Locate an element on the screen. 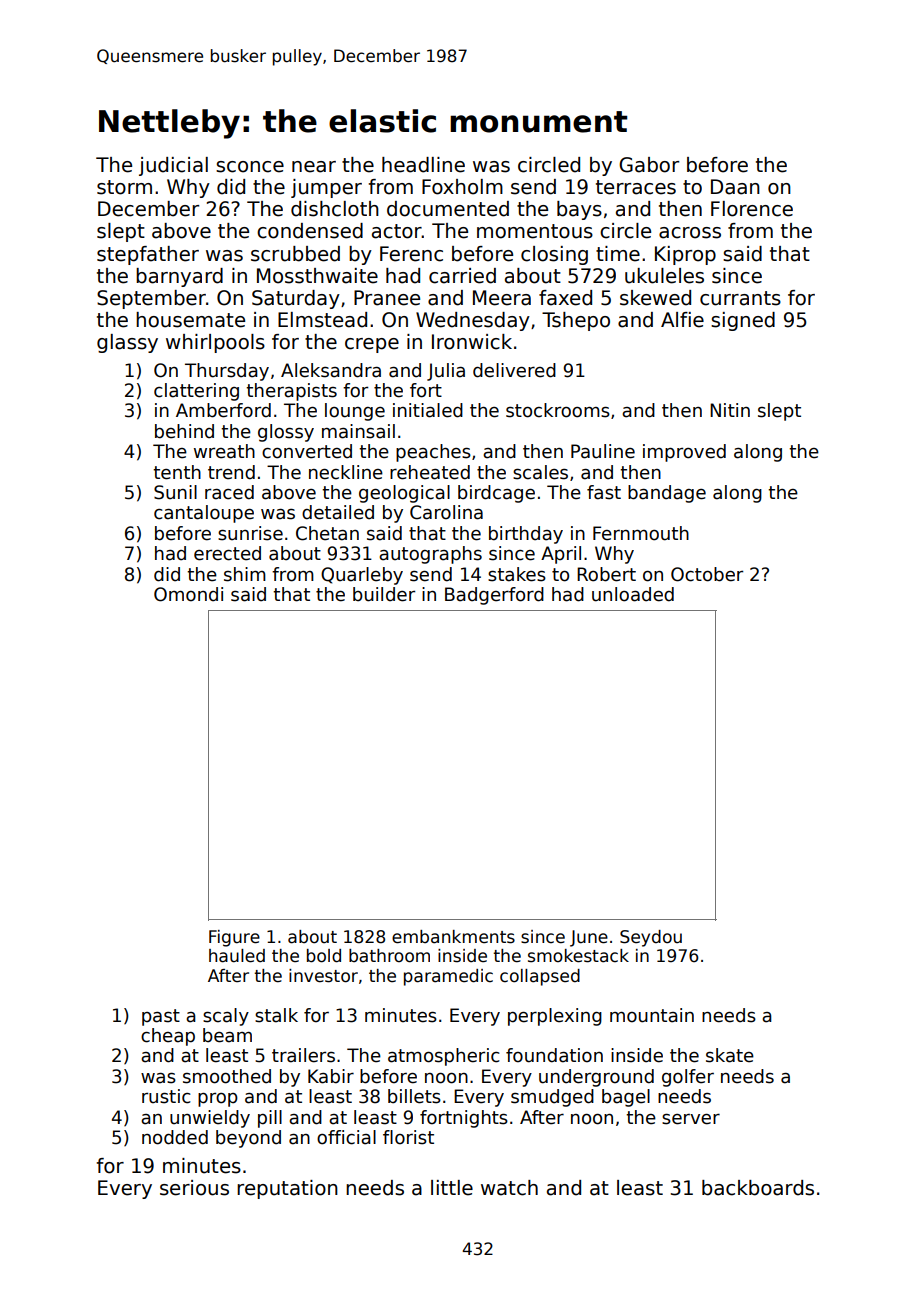 The height and width of the screenshot is (1308, 924). reputation is located at coordinates (287, 1189).
